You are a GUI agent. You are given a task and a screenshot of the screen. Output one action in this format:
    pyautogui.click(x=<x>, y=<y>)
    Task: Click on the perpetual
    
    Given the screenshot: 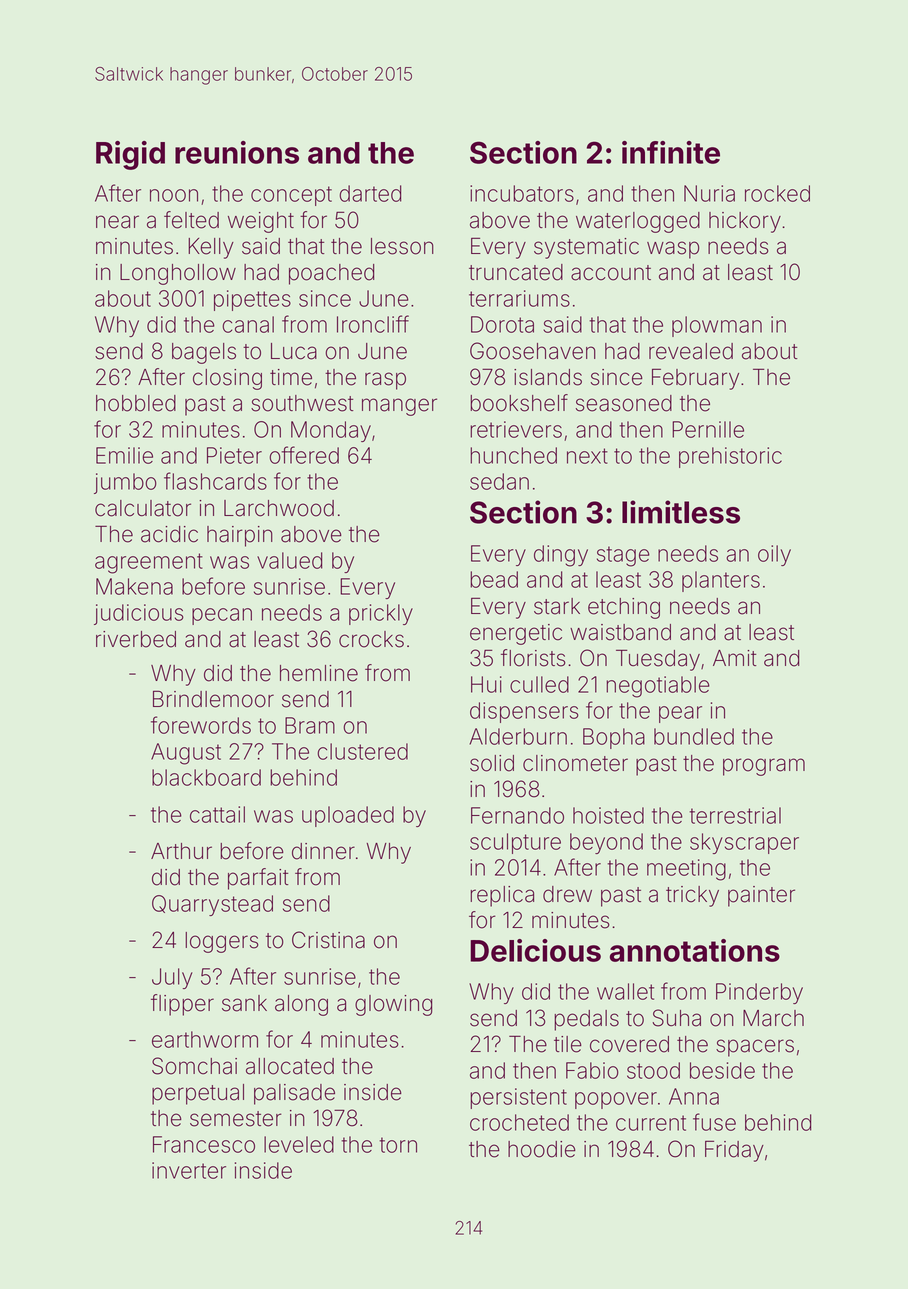 What is the action you would take?
    pyautogui.click(x=198, y=1094)
